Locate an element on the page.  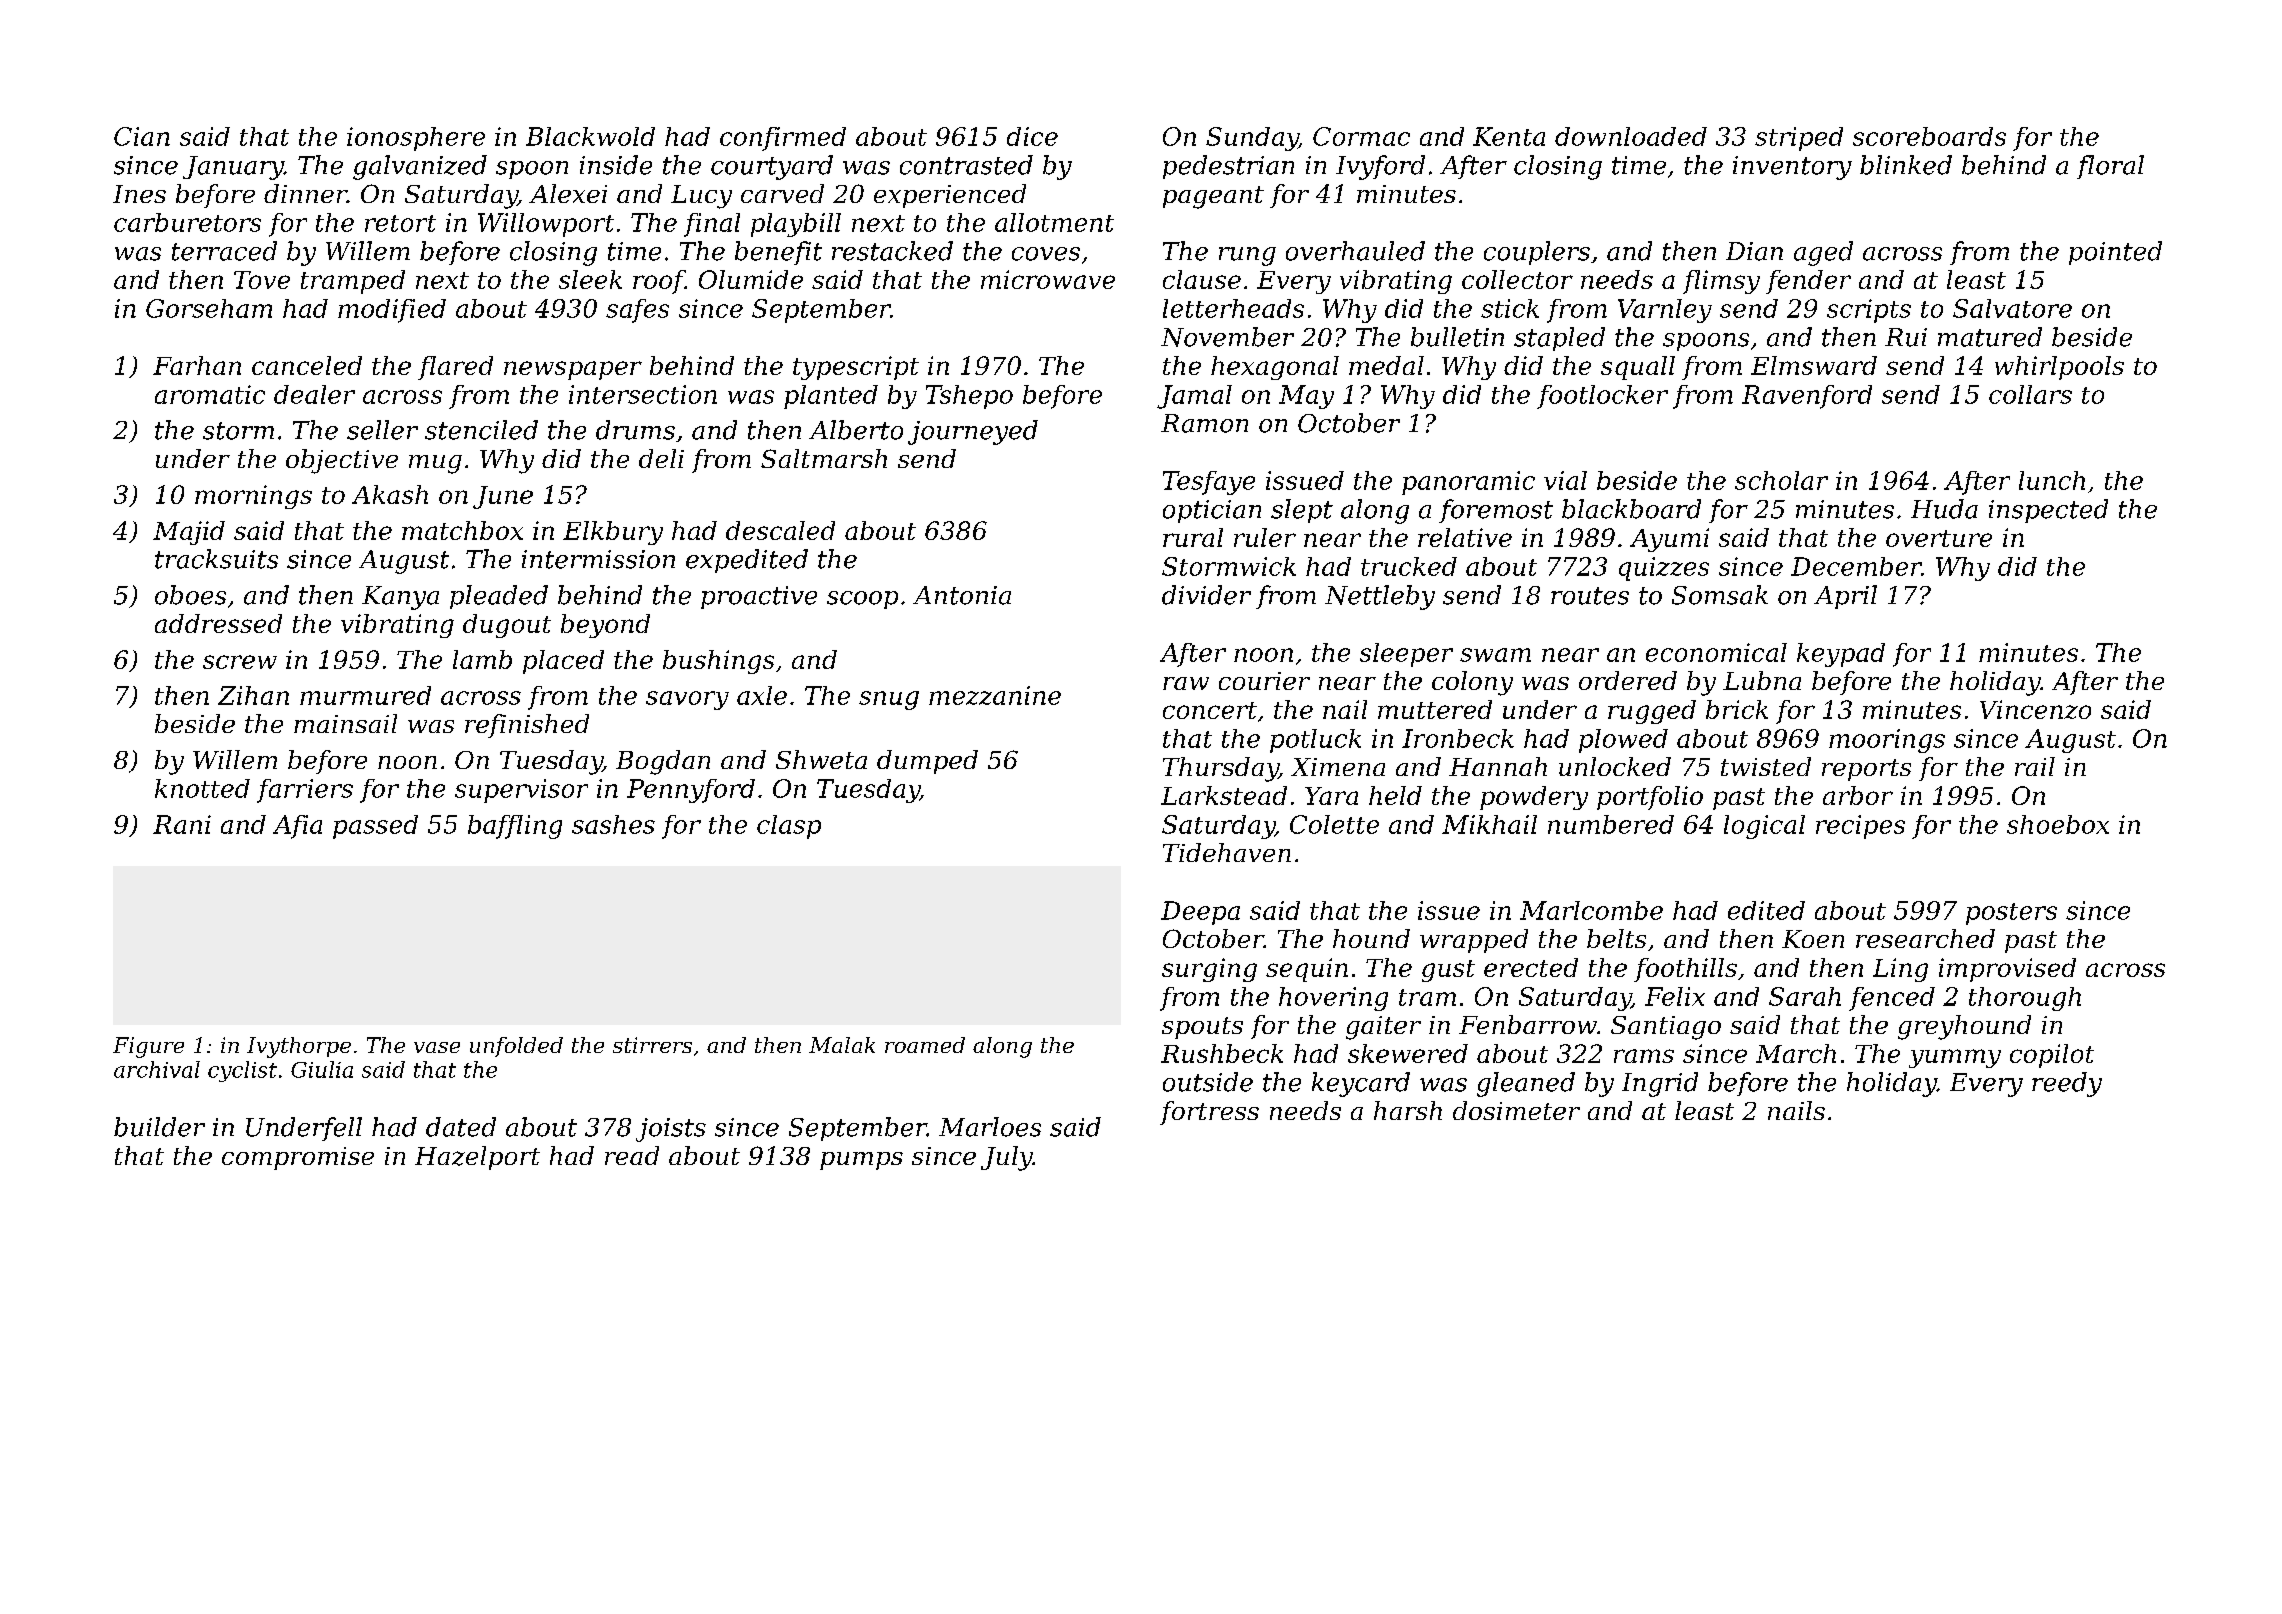
builder is located at coordinates (159, 1127).
